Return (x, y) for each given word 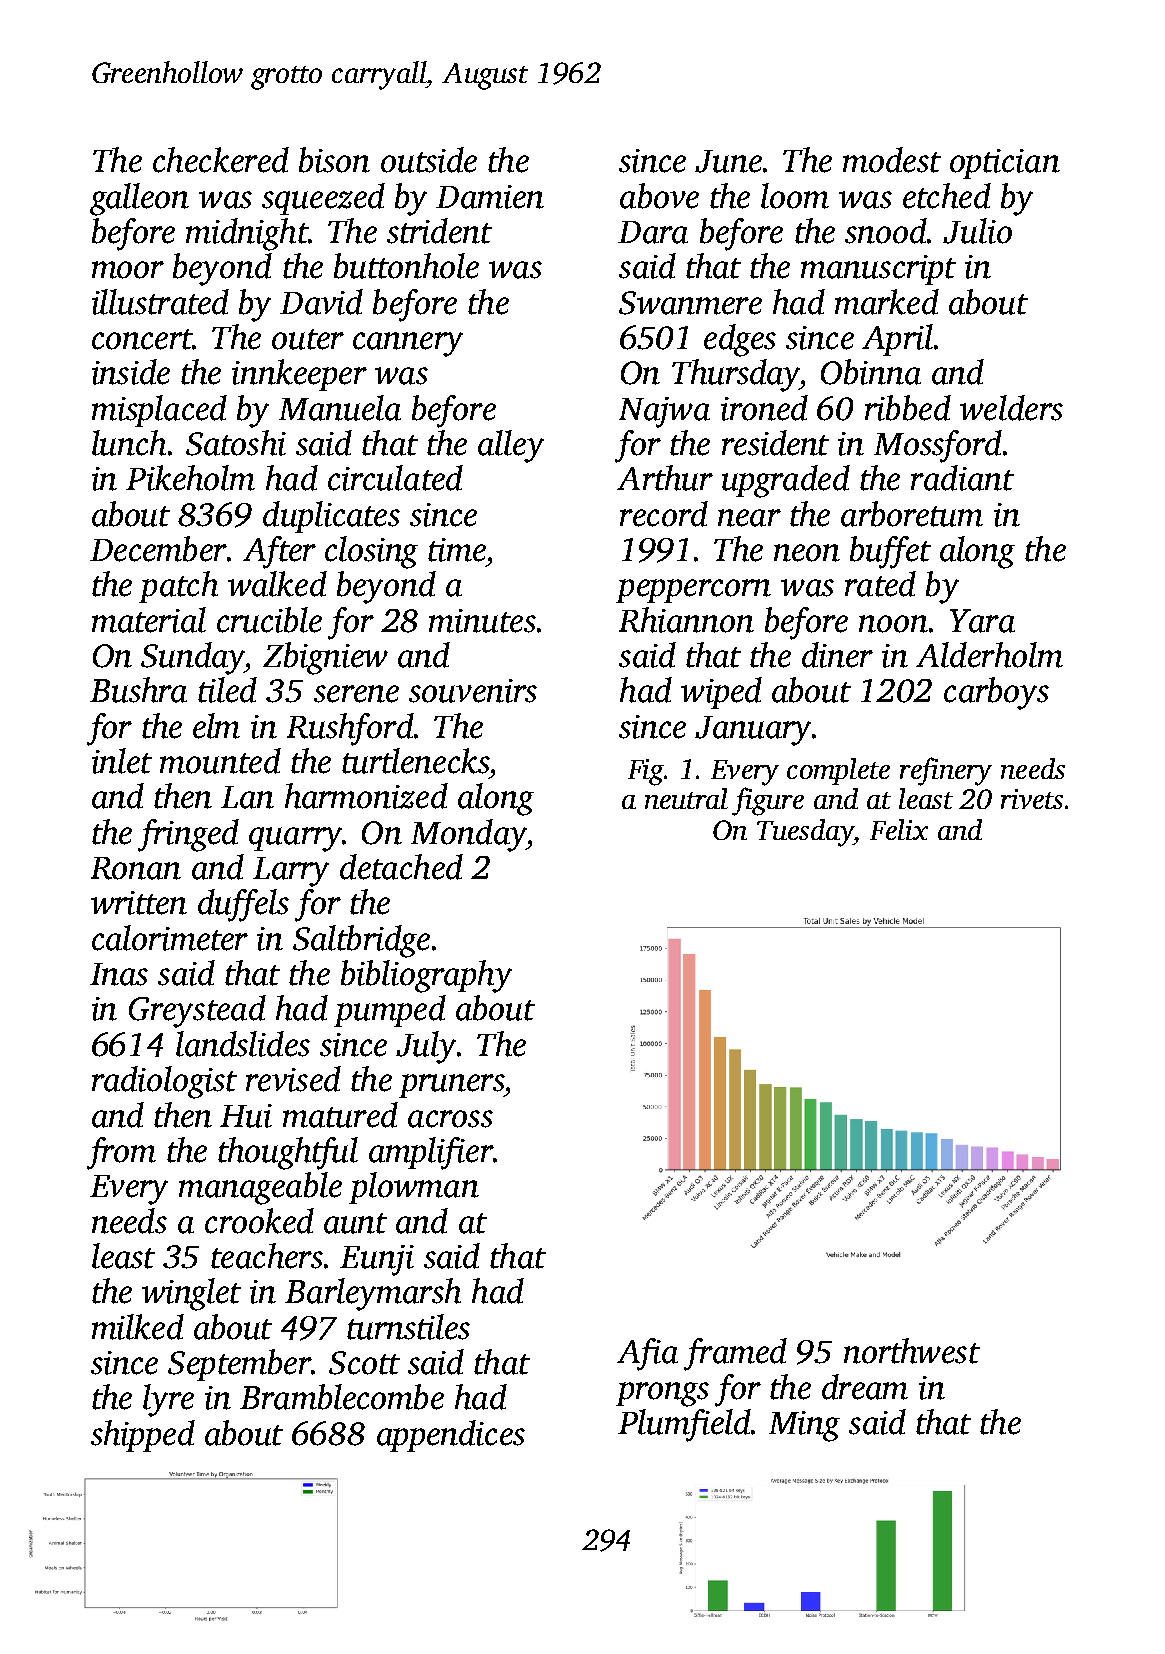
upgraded (786, 481)
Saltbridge (361, 941)
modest (892, 160)
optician (1005, 164)
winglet (191, 1294)
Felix (899, 829)
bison (334, 160)
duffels (243, 905)
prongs (662, 1394)
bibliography (426, 976)
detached (401, 867)
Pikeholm (190, 478)
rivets (1032, 799)
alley (511, 446)
